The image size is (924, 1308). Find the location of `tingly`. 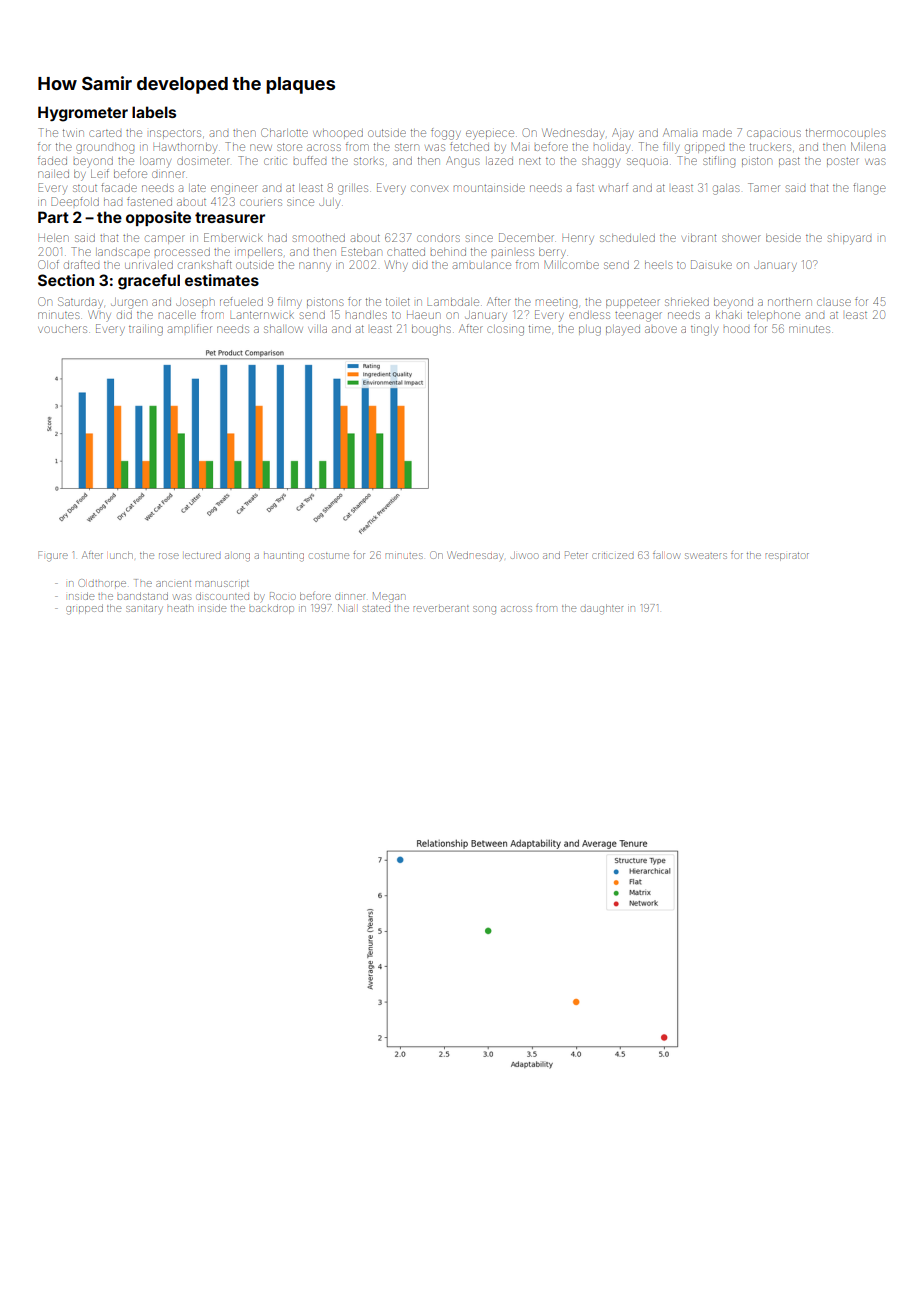

tingly is located at coordinates (704, 331).
